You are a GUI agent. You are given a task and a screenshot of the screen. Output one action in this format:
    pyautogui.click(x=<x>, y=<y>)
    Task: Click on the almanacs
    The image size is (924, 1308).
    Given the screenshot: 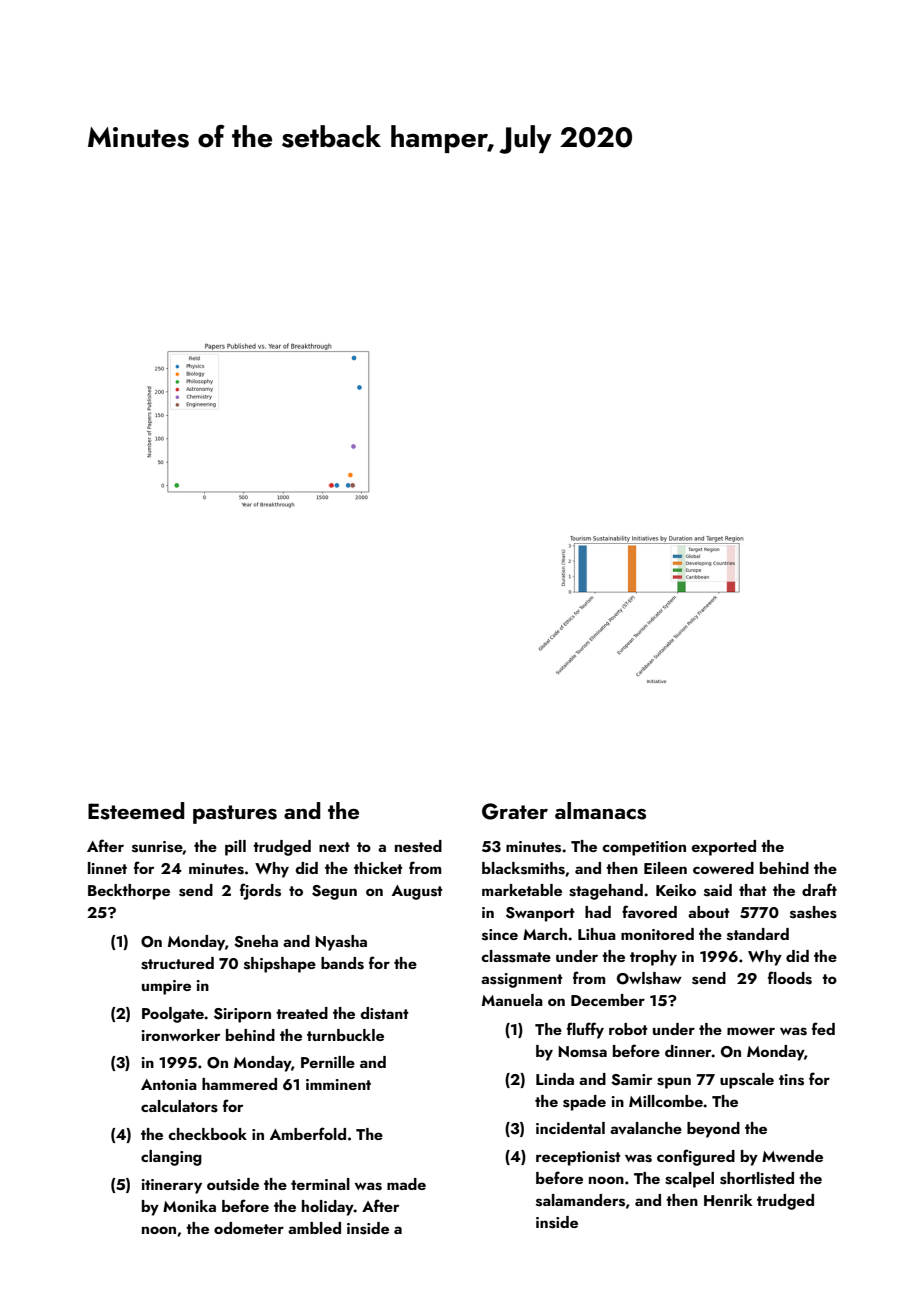 What is the action you would take?
    pyautogui.click(x=600, y=811)
